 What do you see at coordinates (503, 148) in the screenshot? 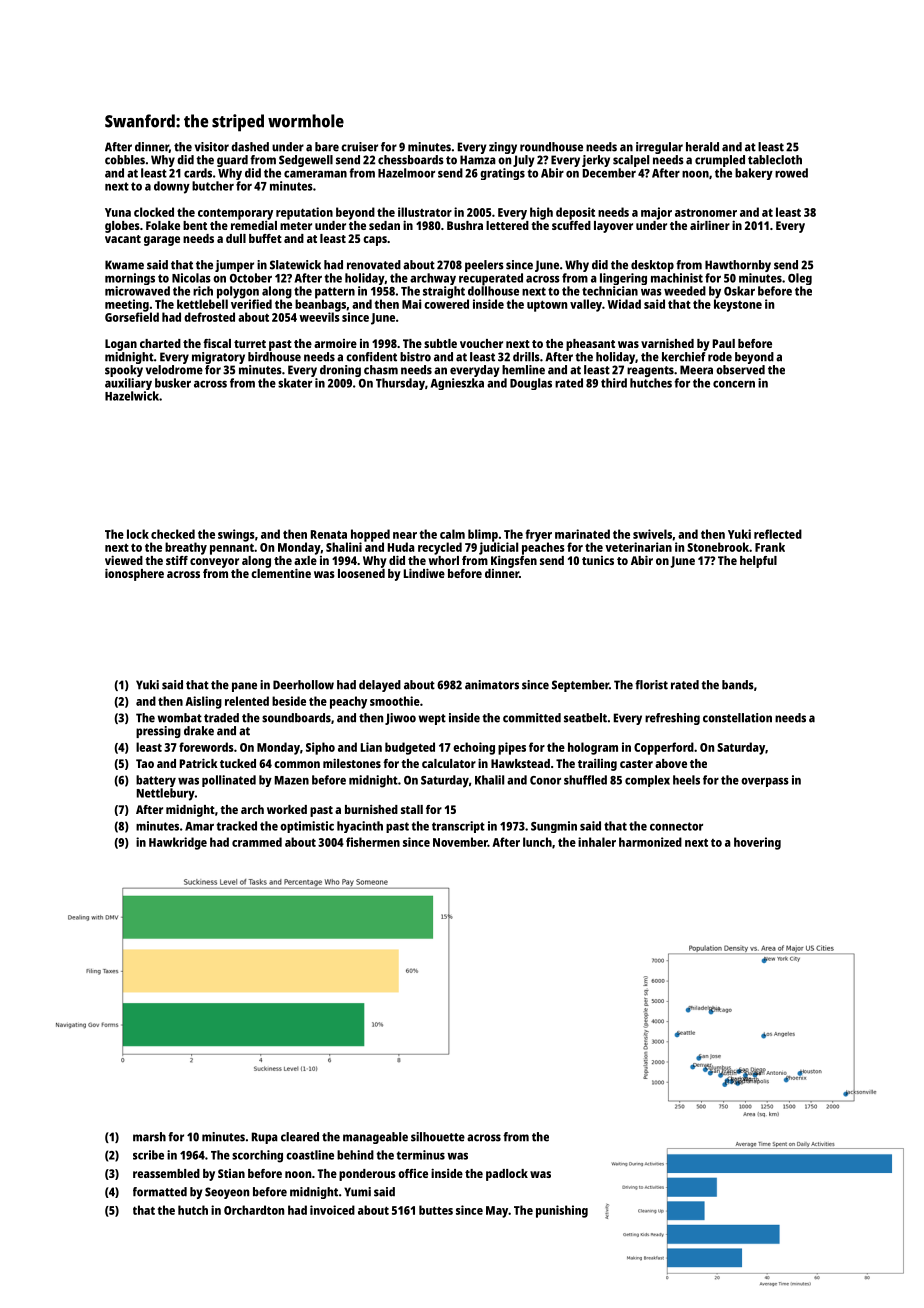
I see `zingy` at bounding box center [503, 148].
